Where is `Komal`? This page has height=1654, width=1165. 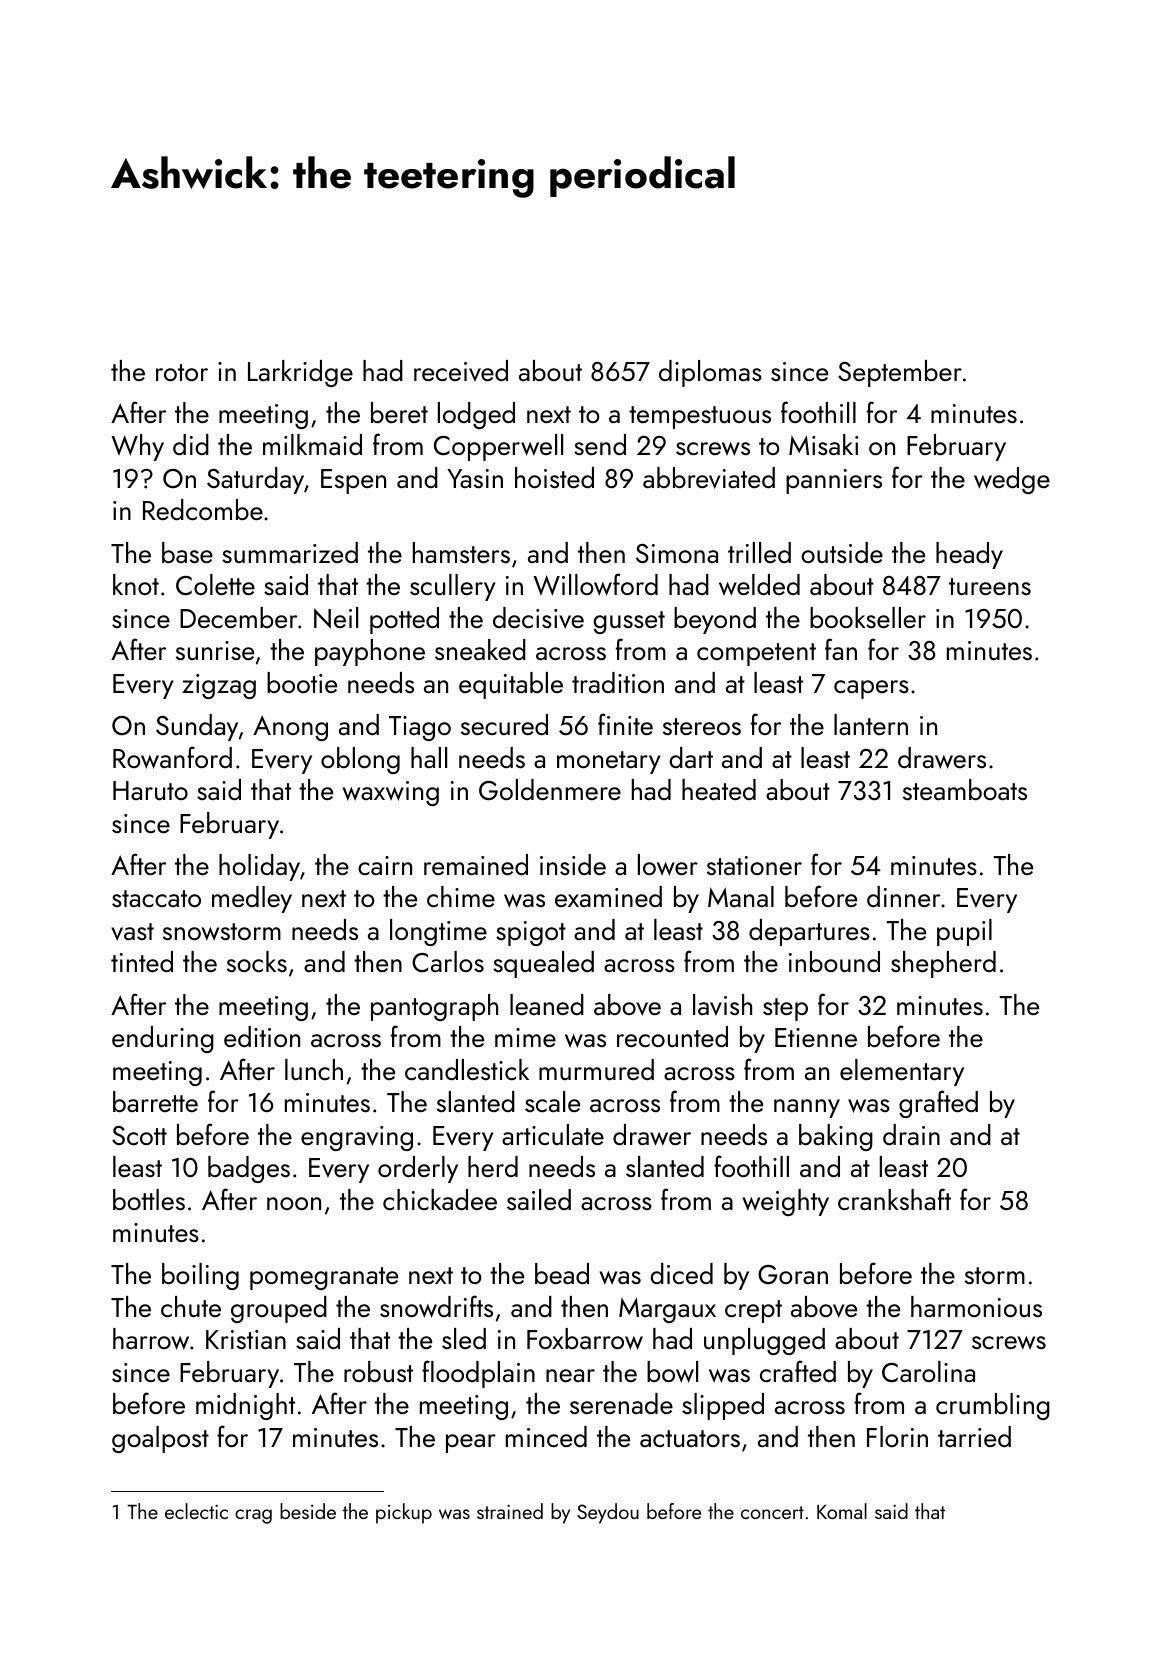 Komal is located at coordinates (842, 1511).
